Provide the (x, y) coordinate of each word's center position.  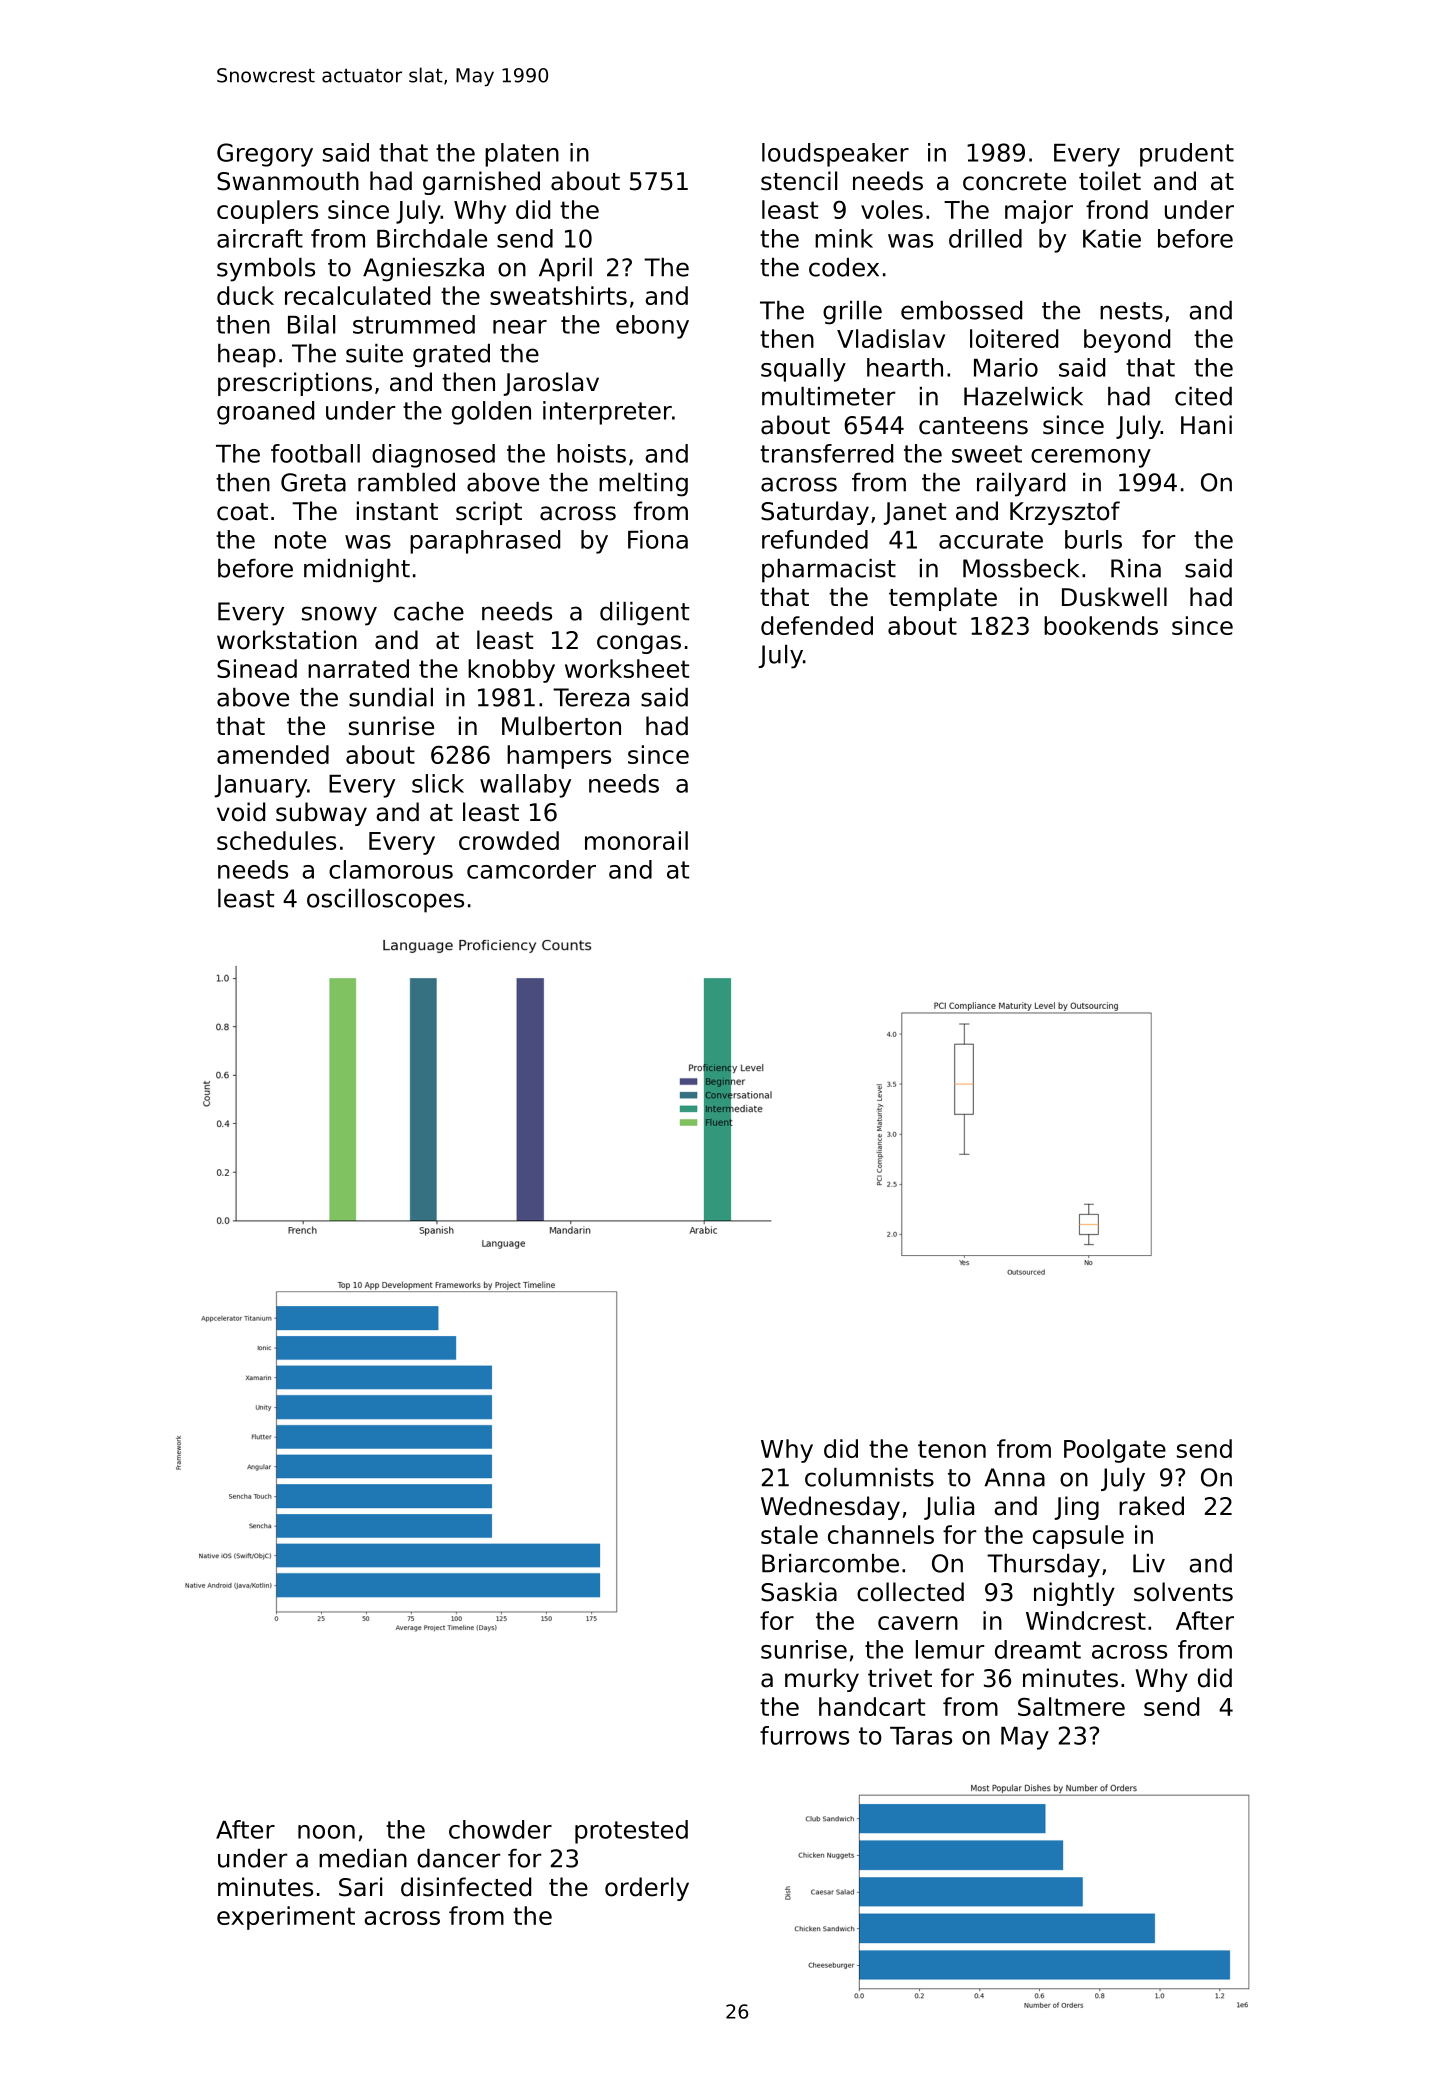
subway (321, 814)
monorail (636, 840)
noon (326, 1832)
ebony (652, 327)
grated (451, 356)
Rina (1136, 568)
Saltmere (1071, 1706)
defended (817, 625)
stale (789, 1534)
